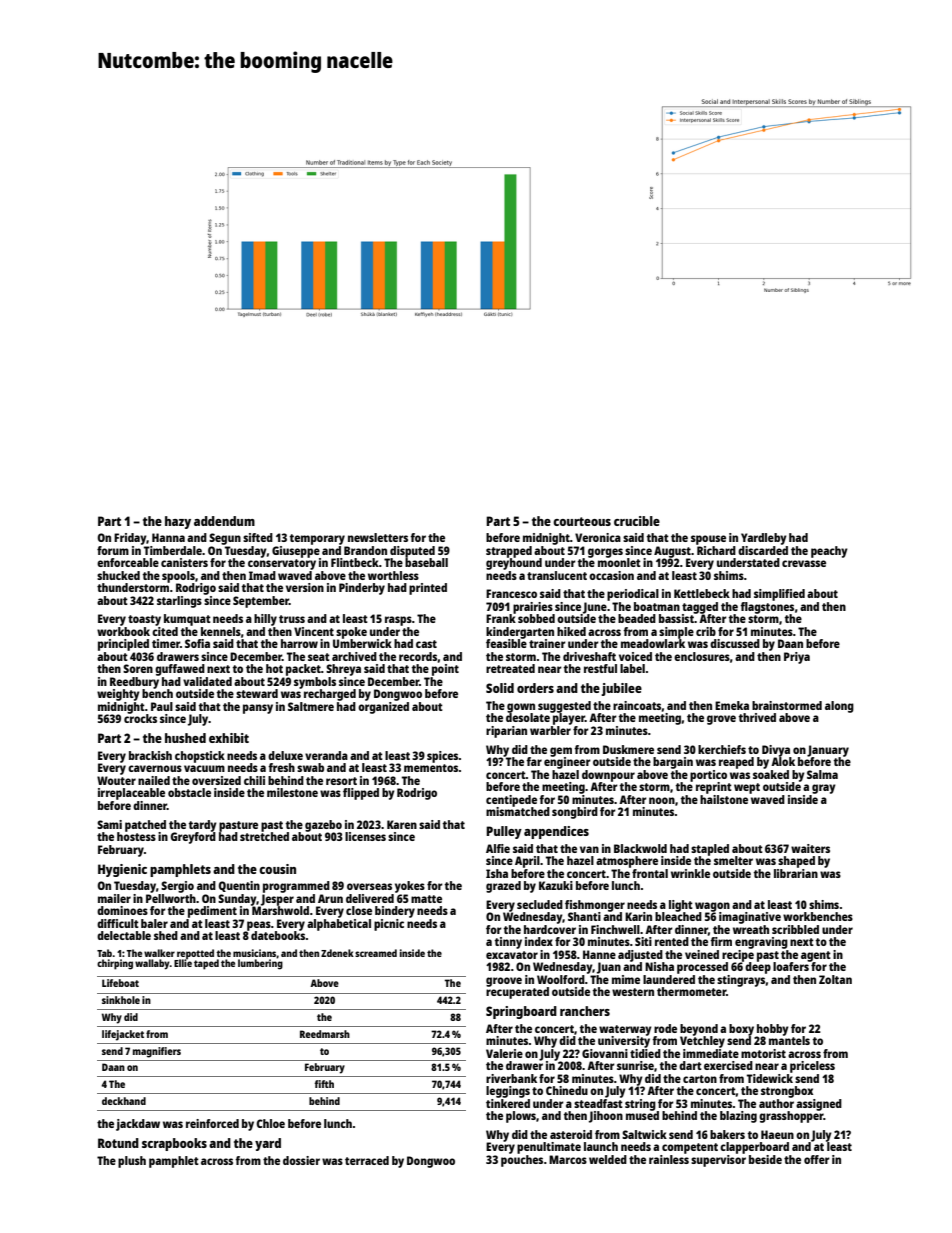 The image size is (952, 1233). What do you see at coordinates (508, 1103) in the screenshot?
I see `tinkered` at bounding box center [508, 1103].
